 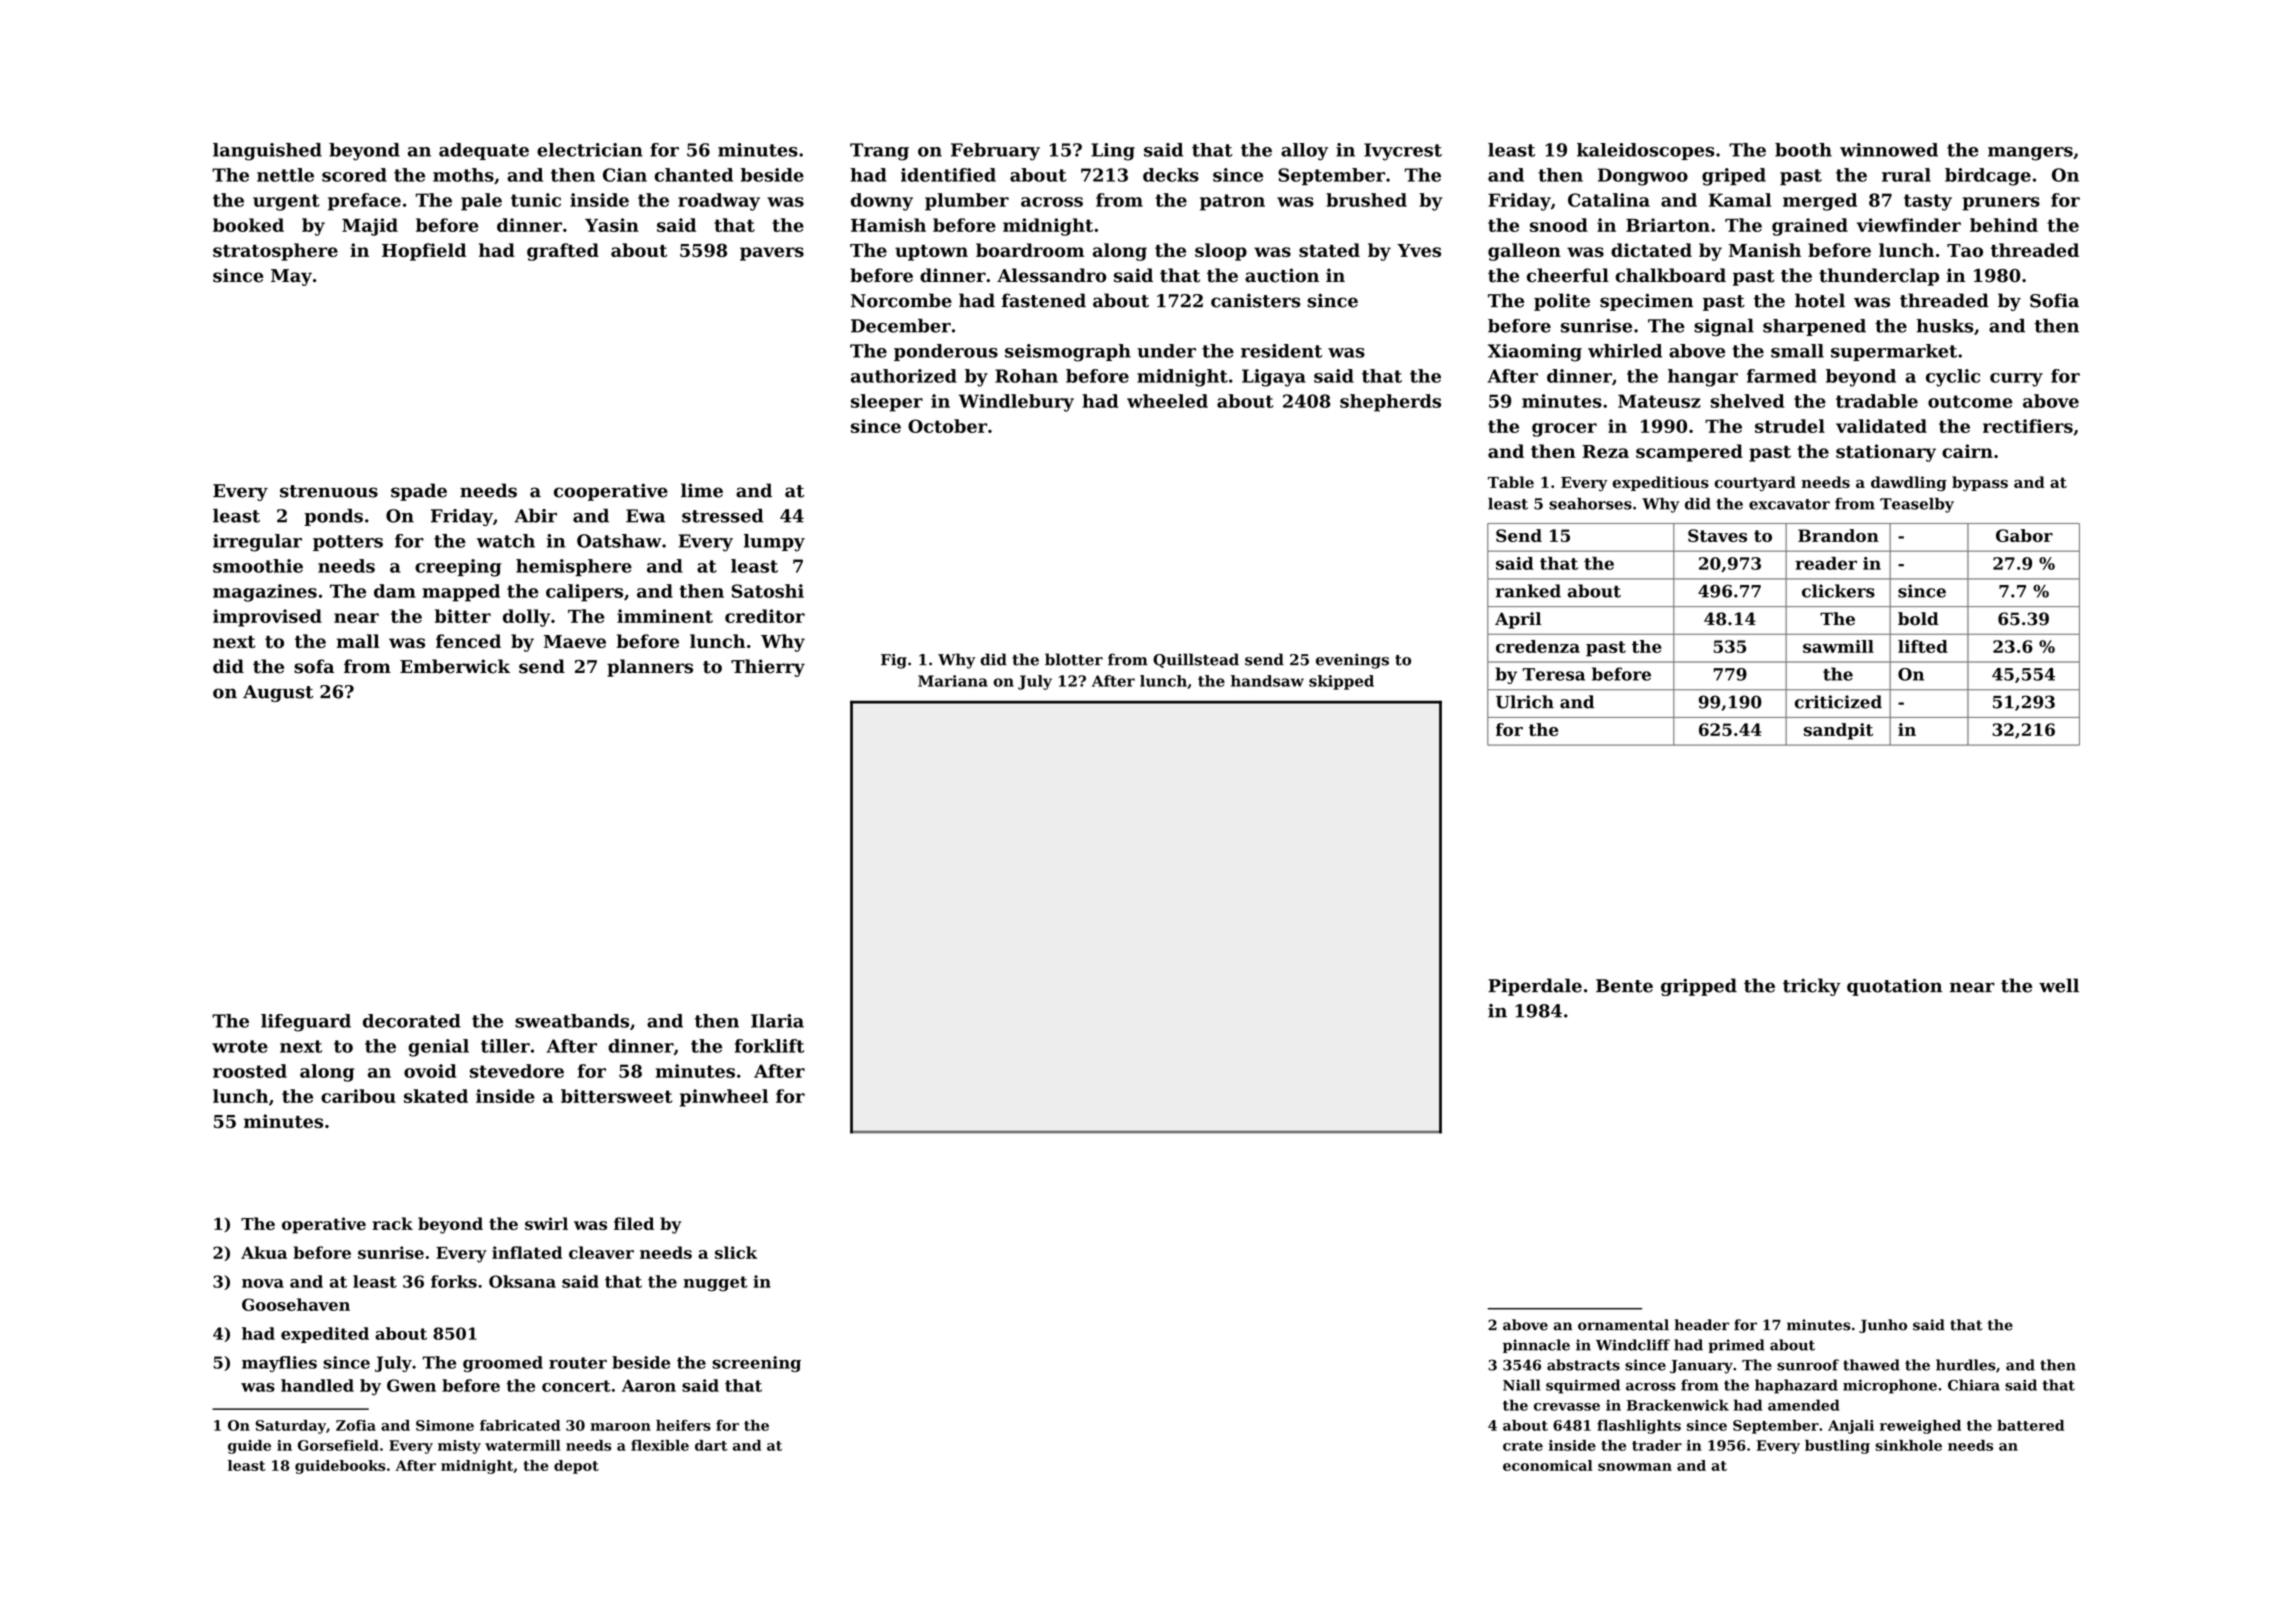 I want to click on caribou, so click(x=358, y=1096).
